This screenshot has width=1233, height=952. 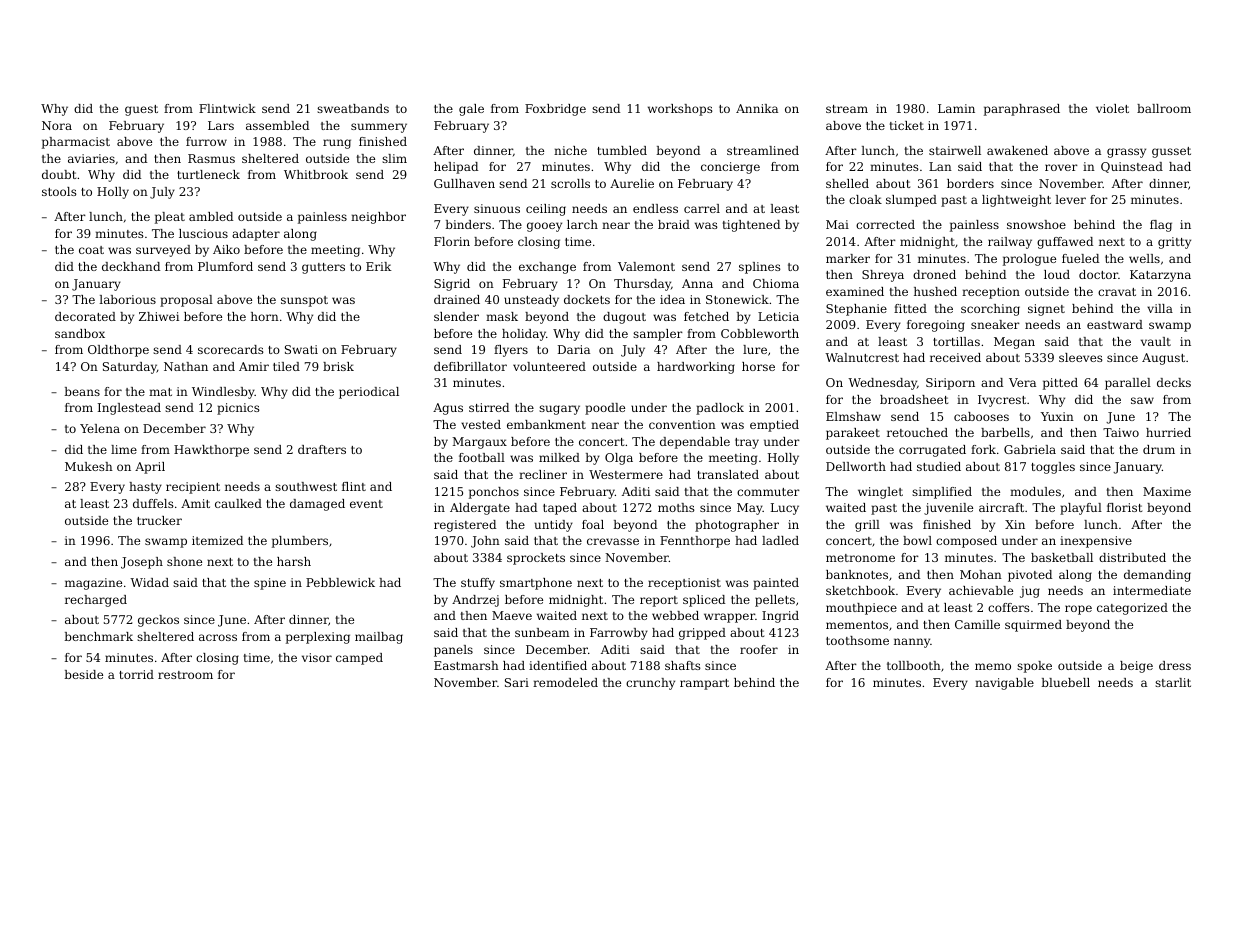 I want to click on guest, so click(x=141, y=110).
